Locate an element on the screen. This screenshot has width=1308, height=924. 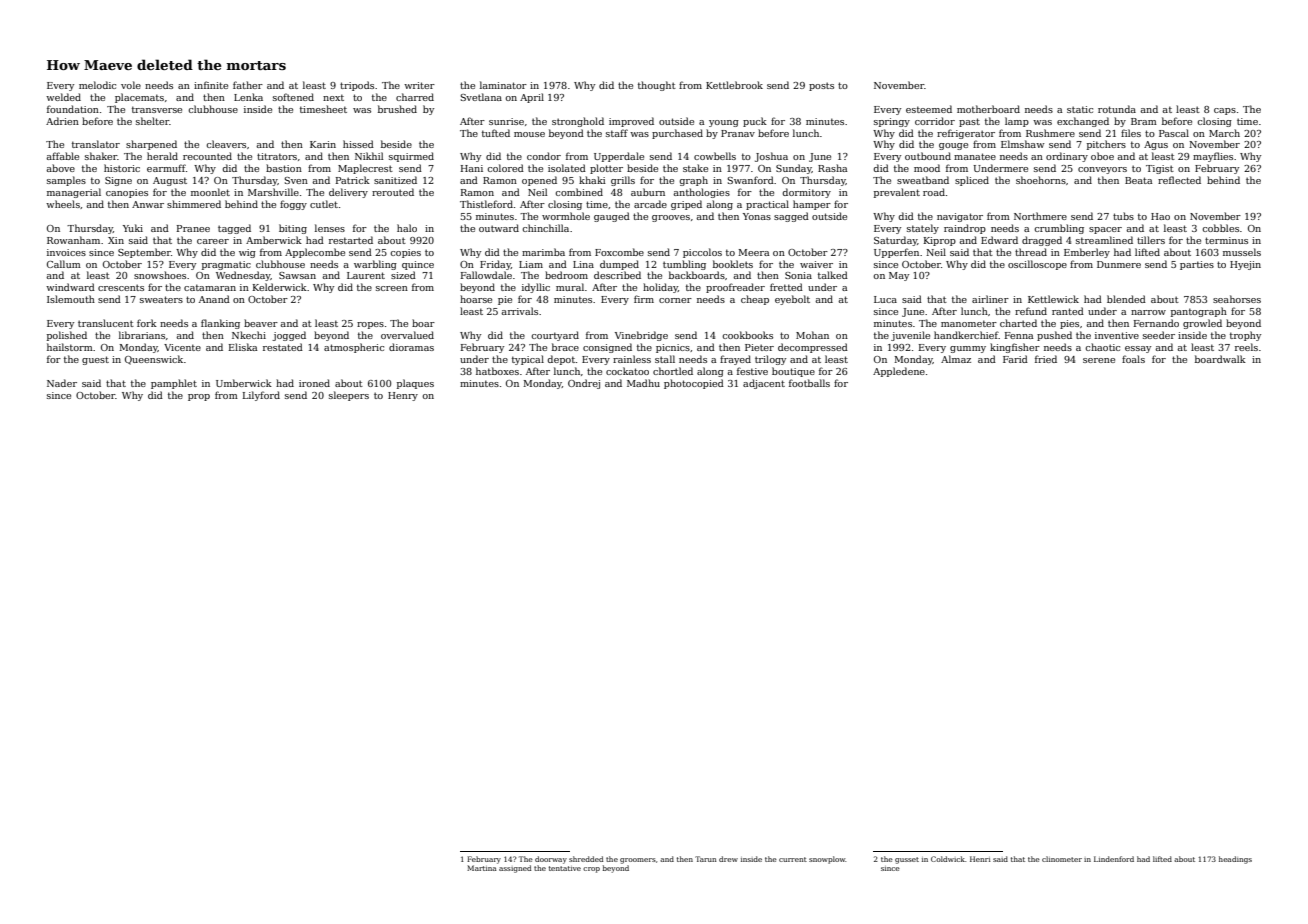
father is located at coordinates (248, 85).
